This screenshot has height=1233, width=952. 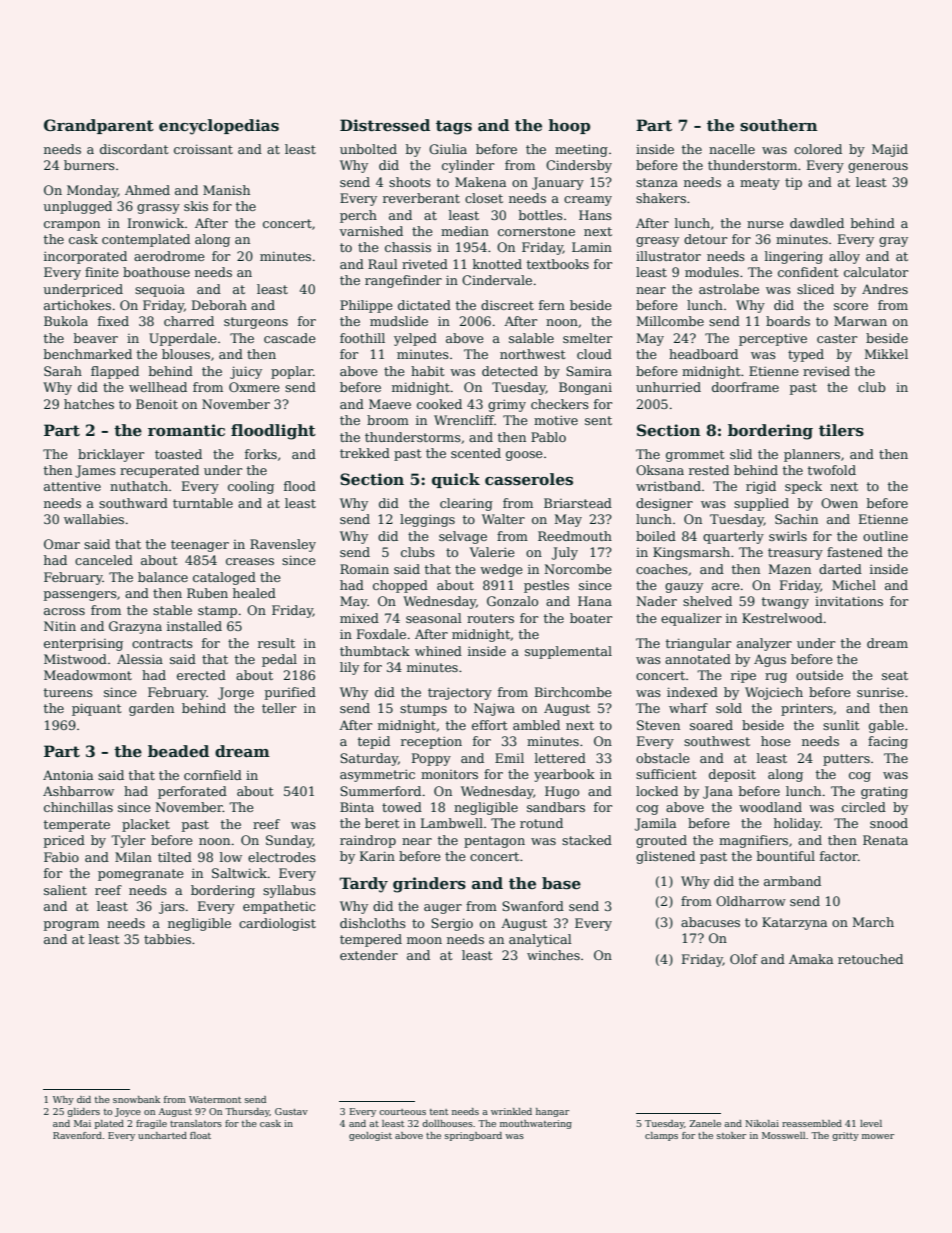 What do you see at coordinates (839, 503) in the screenshot?
I see `Owen` at bounding box center [839, 503].
